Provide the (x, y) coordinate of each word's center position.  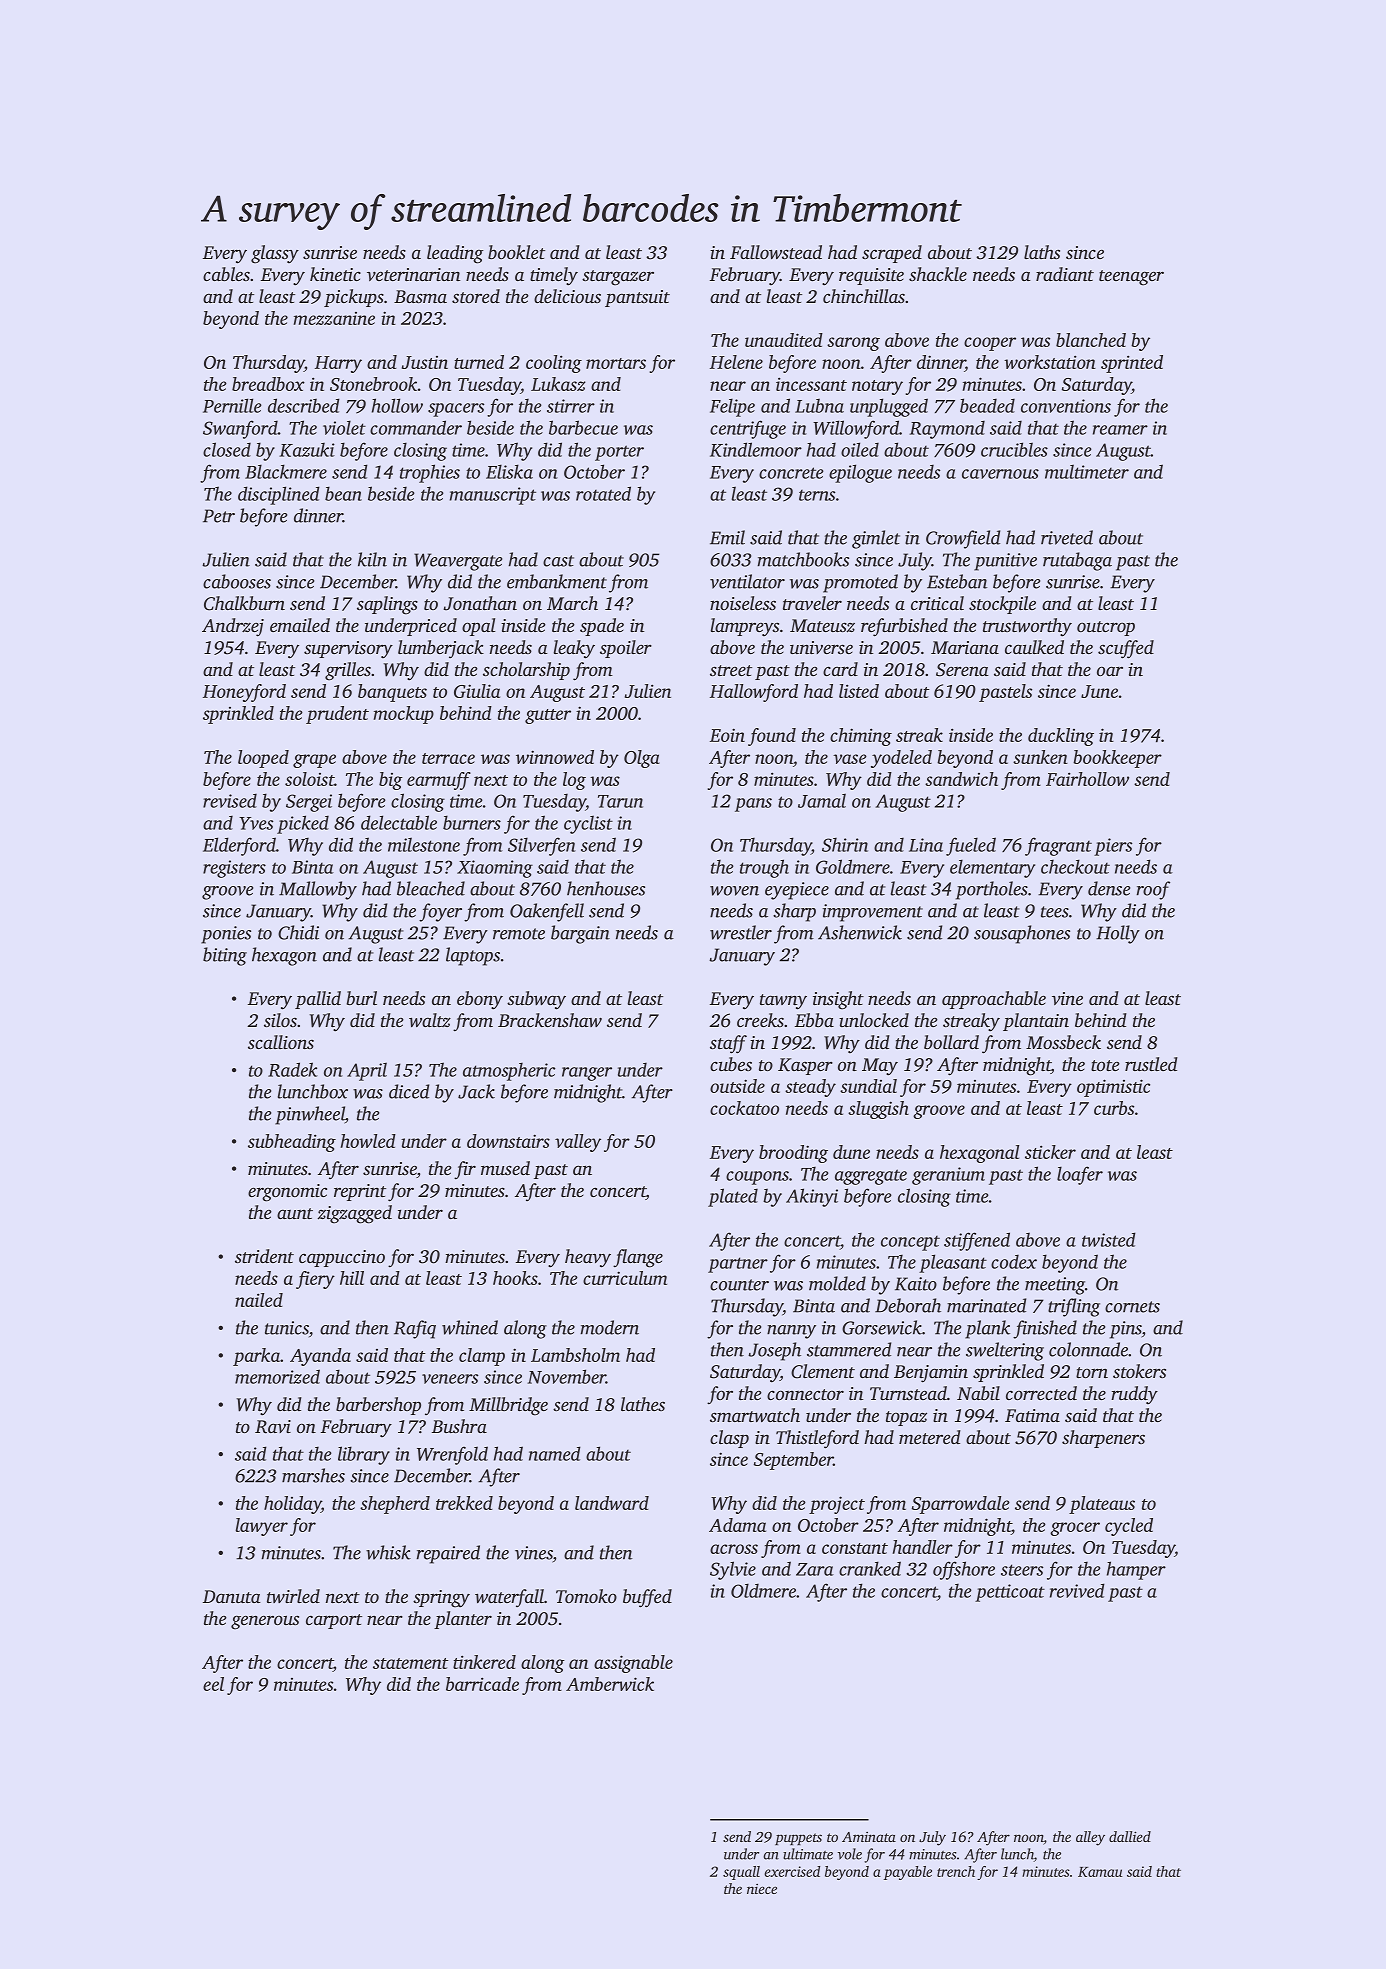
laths (1042, 252)
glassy (275, 254)
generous (265, 1622)
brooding (793, 1154)
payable (908, 1873)
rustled (1151, 1064)
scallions (281, 1042)
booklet (516, 252)
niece (762, 1889)
